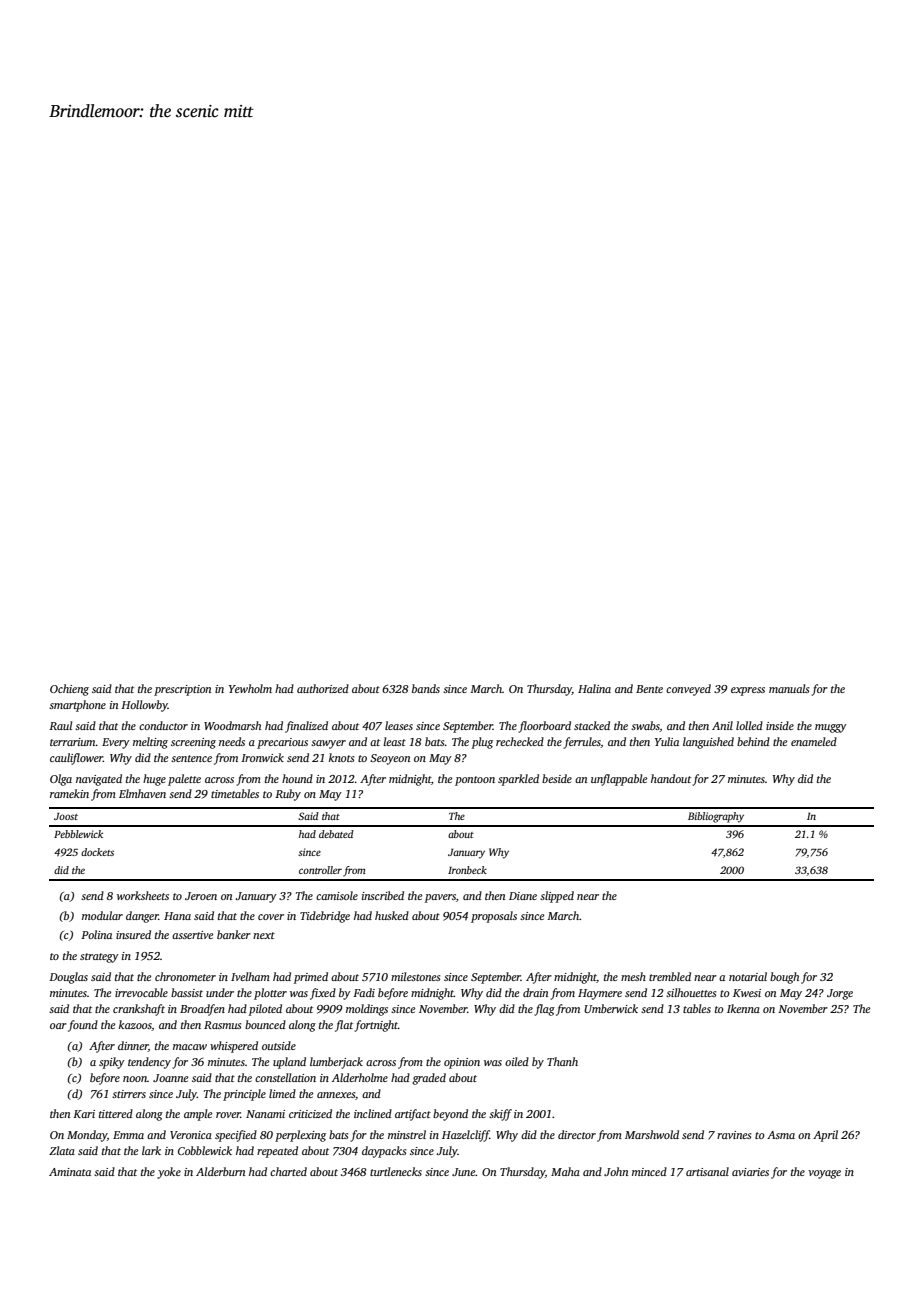 This document has width=924, height=1308. I want to click on Ochieng, so click(69, 690).
